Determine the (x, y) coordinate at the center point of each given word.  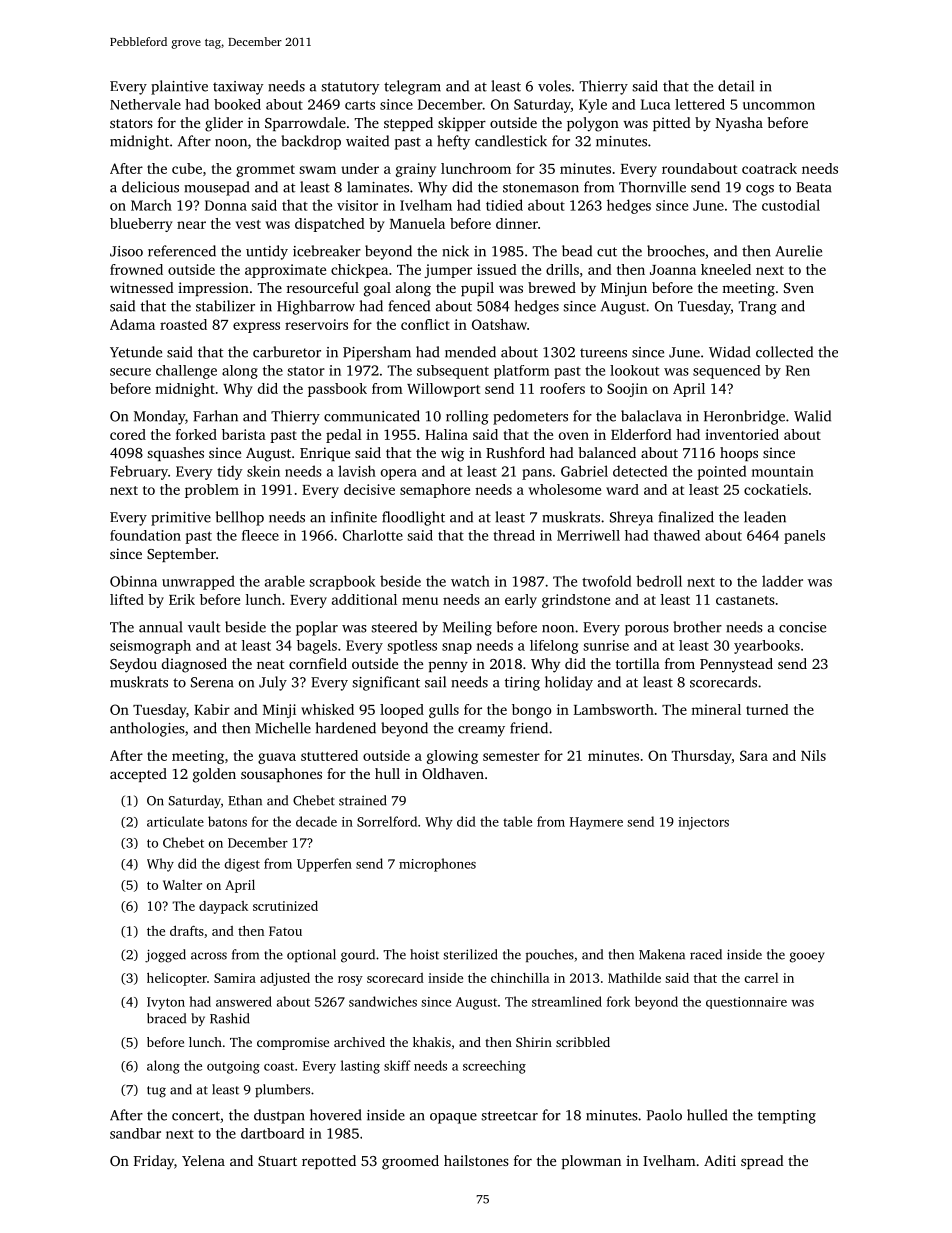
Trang (757, 308)
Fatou (285, 931)
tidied (504, 205)
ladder (782, 581)
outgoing (233, 1067)
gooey (807, 957)
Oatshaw (499, 324)
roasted (183, 324)
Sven (799, 288)
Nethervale (145, 104)
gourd (358, 956)
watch (470, 581)
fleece (260, 535)
